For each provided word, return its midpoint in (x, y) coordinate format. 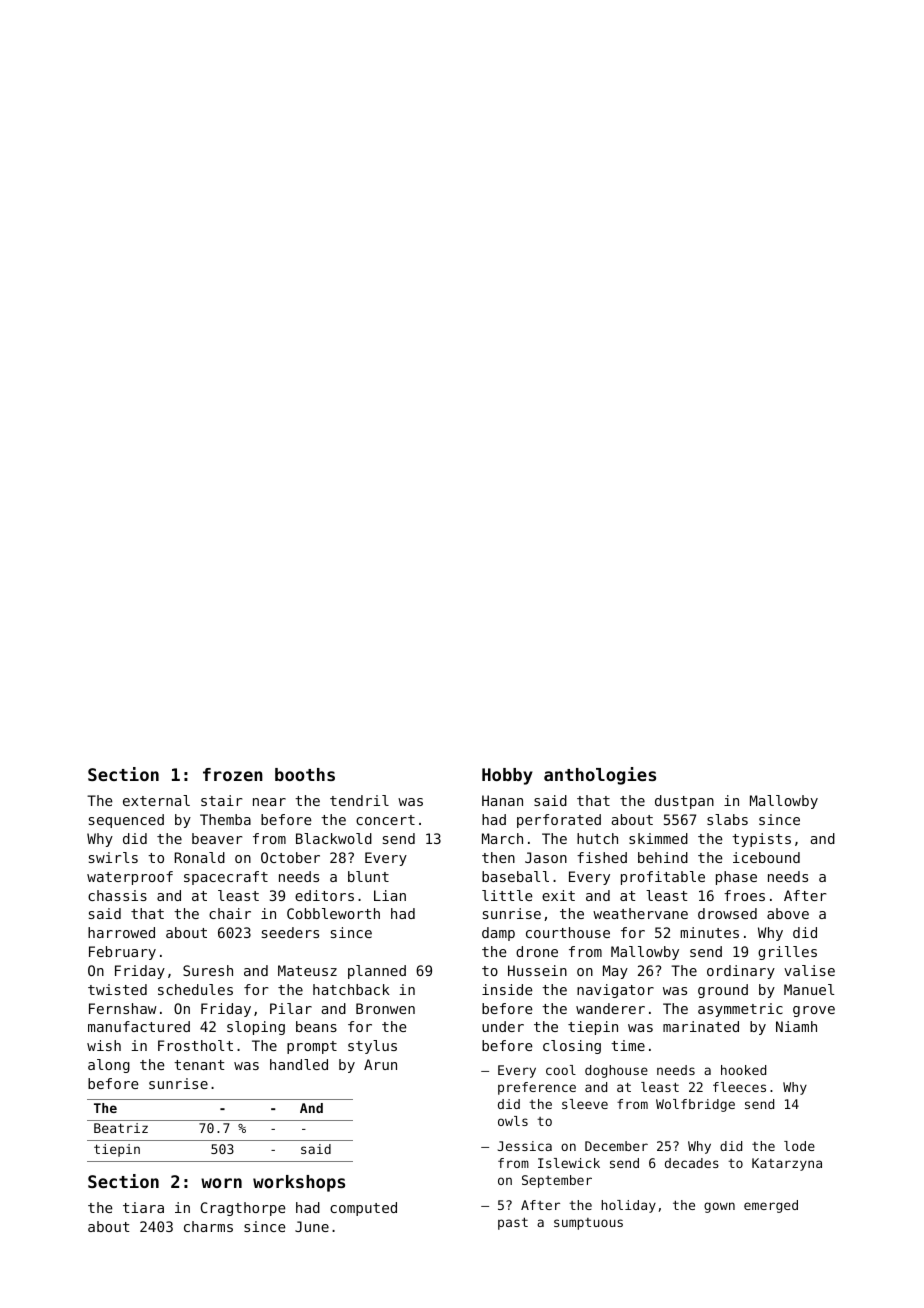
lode (799, 1146)
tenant (199, 1065)
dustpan (684, 802)
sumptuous (588, 1224)
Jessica (525, 1146)
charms (208, 1226)
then (498, 857)
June (312, 1226)
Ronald (200, 857)
